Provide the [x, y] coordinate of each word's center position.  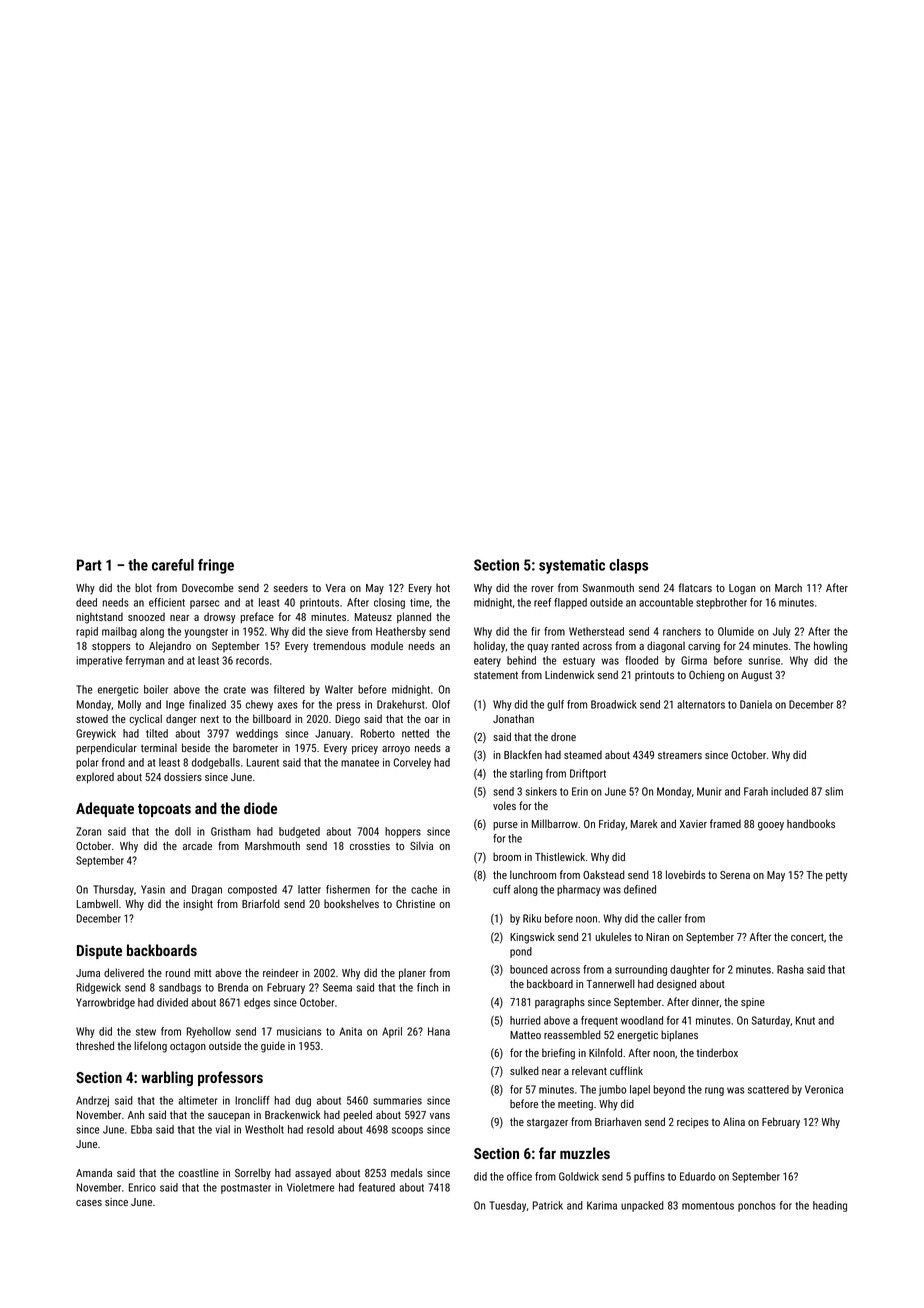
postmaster [246, 1189]
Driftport [588, 774]
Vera [335, 588]
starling [526, 774]
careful [173, 565]
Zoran [88, 831]
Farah [756, 791]
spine [753, 1003]
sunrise [764, 660]
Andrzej [92, 1101]
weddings [257, 734]
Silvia [421, 845]
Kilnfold [605, 1052]
